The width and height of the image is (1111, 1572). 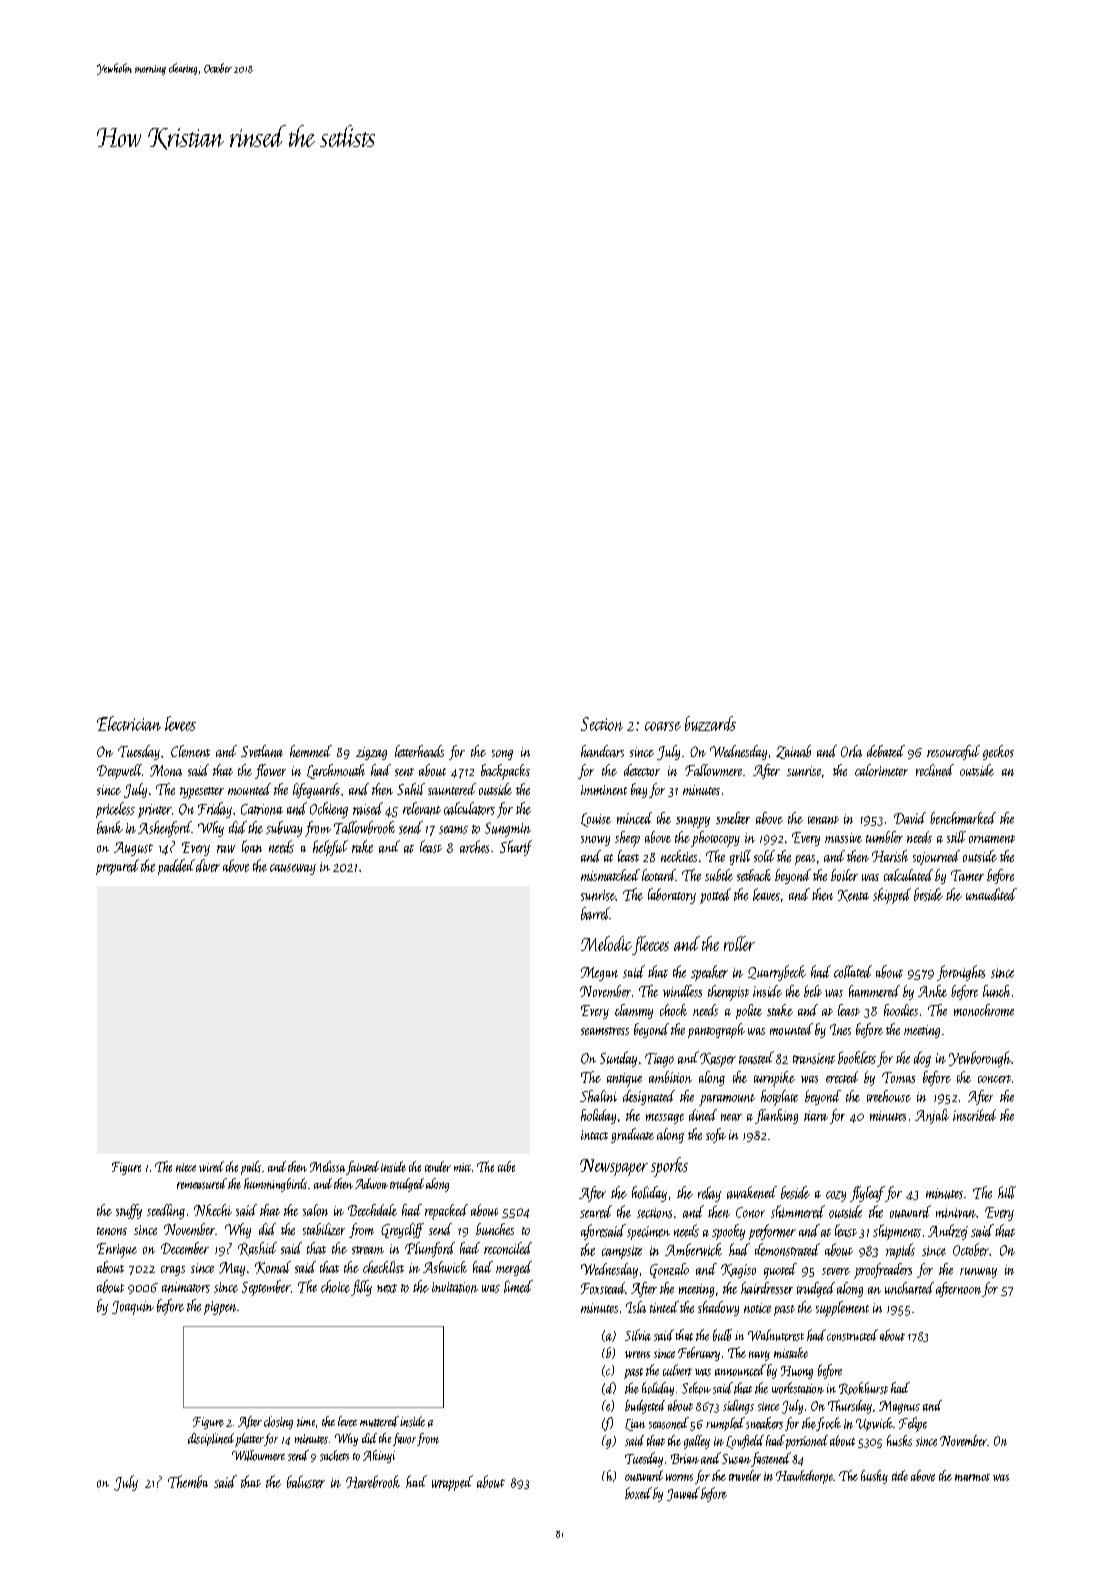 What do you see at coordinates (953, 752) in the image?
I see `resourceful` at bounding box center [953, 752].
